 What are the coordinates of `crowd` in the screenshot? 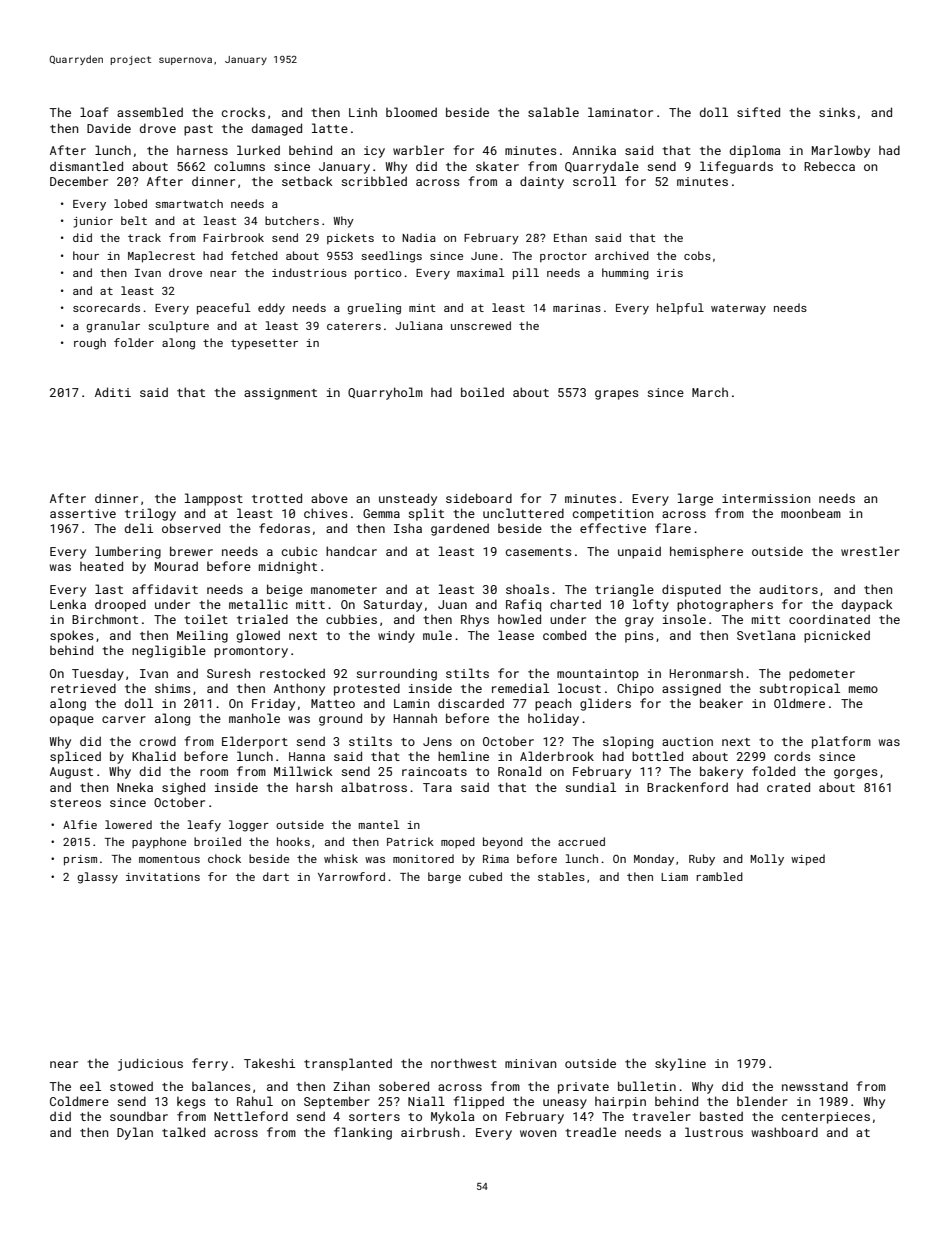 It's located at (158, 741).
